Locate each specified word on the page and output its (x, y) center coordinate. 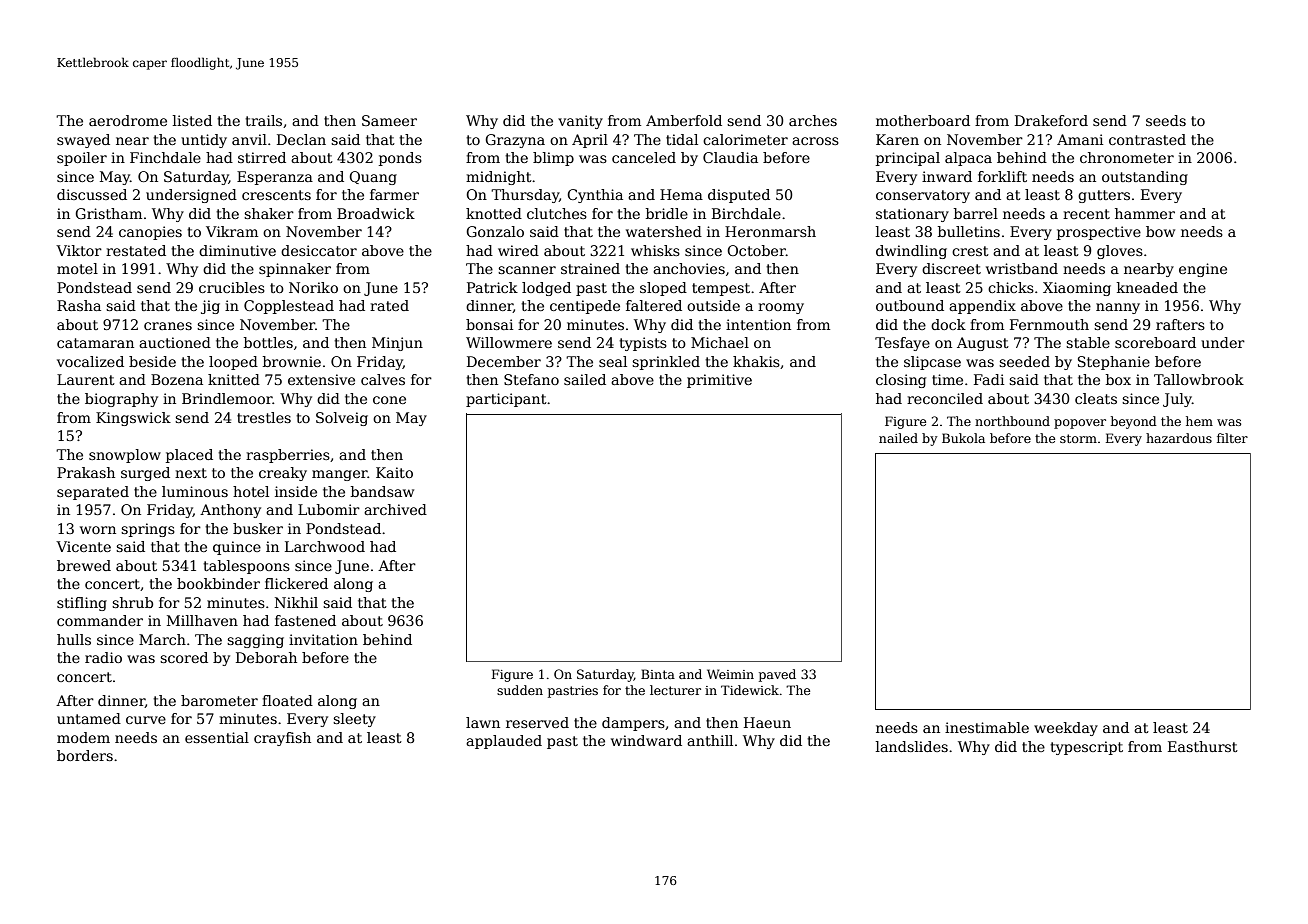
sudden (520, 690)
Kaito (394, 472)
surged (145, 474)
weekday (1066, 729)
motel (77, 268)
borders (85, 755)
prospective (1099, 233)
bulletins (969, 231)
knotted (494, 213)
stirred (262, 157)
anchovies (689, 268)
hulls (74, 639)
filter (1232, 438)
